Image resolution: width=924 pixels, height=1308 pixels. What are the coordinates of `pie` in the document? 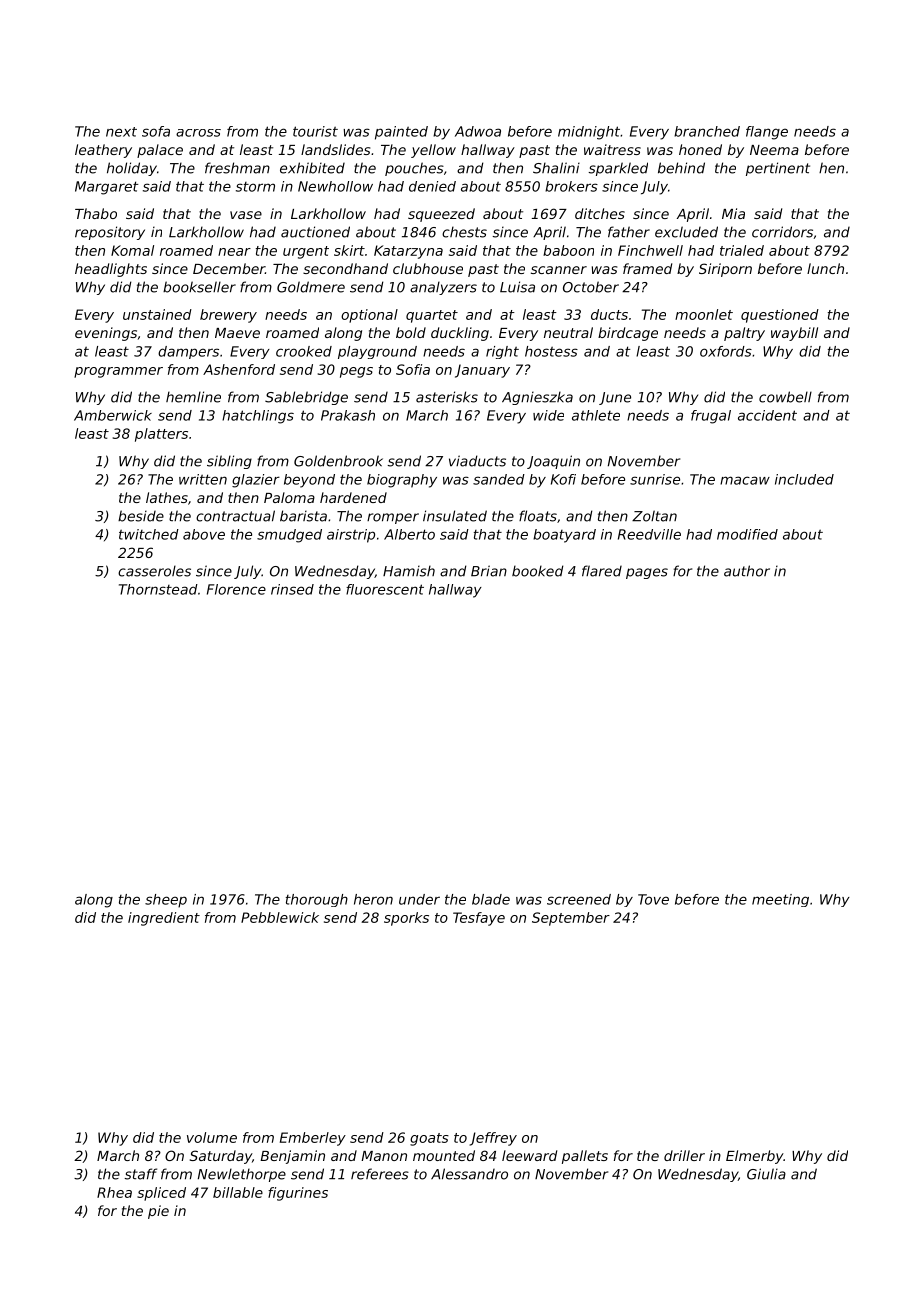 It's located at (158, 1212).
